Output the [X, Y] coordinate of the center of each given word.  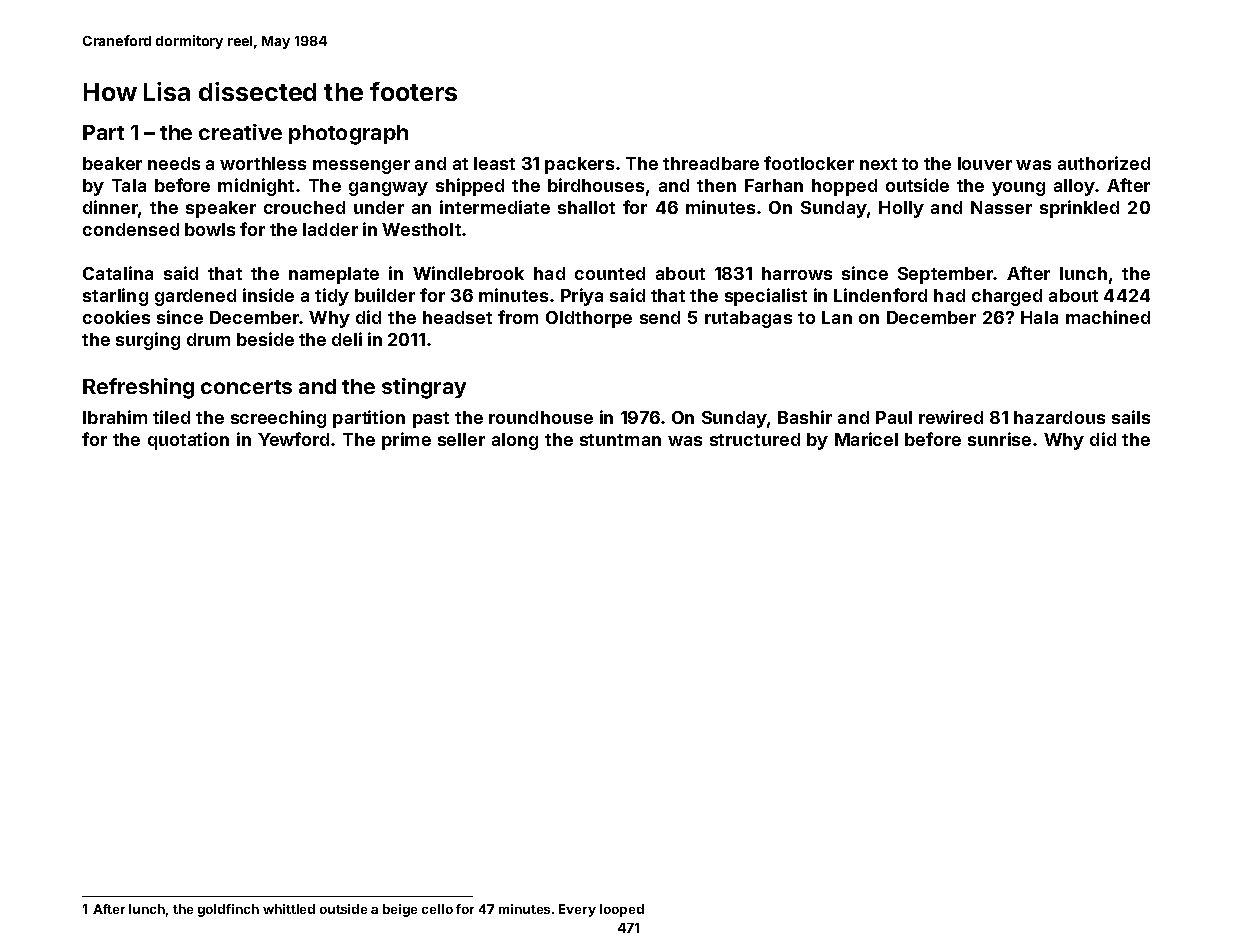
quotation [188, 441]
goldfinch [228, 910]
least [494, 163]
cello [437, 909]
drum [208, 339]
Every [577, 910]
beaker [112, 163]
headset [457, 317]
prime [406, 441]
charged [1007, 297]
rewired [951, 417]
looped [622, 910]
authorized [1104, 163]
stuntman [620, 440]
